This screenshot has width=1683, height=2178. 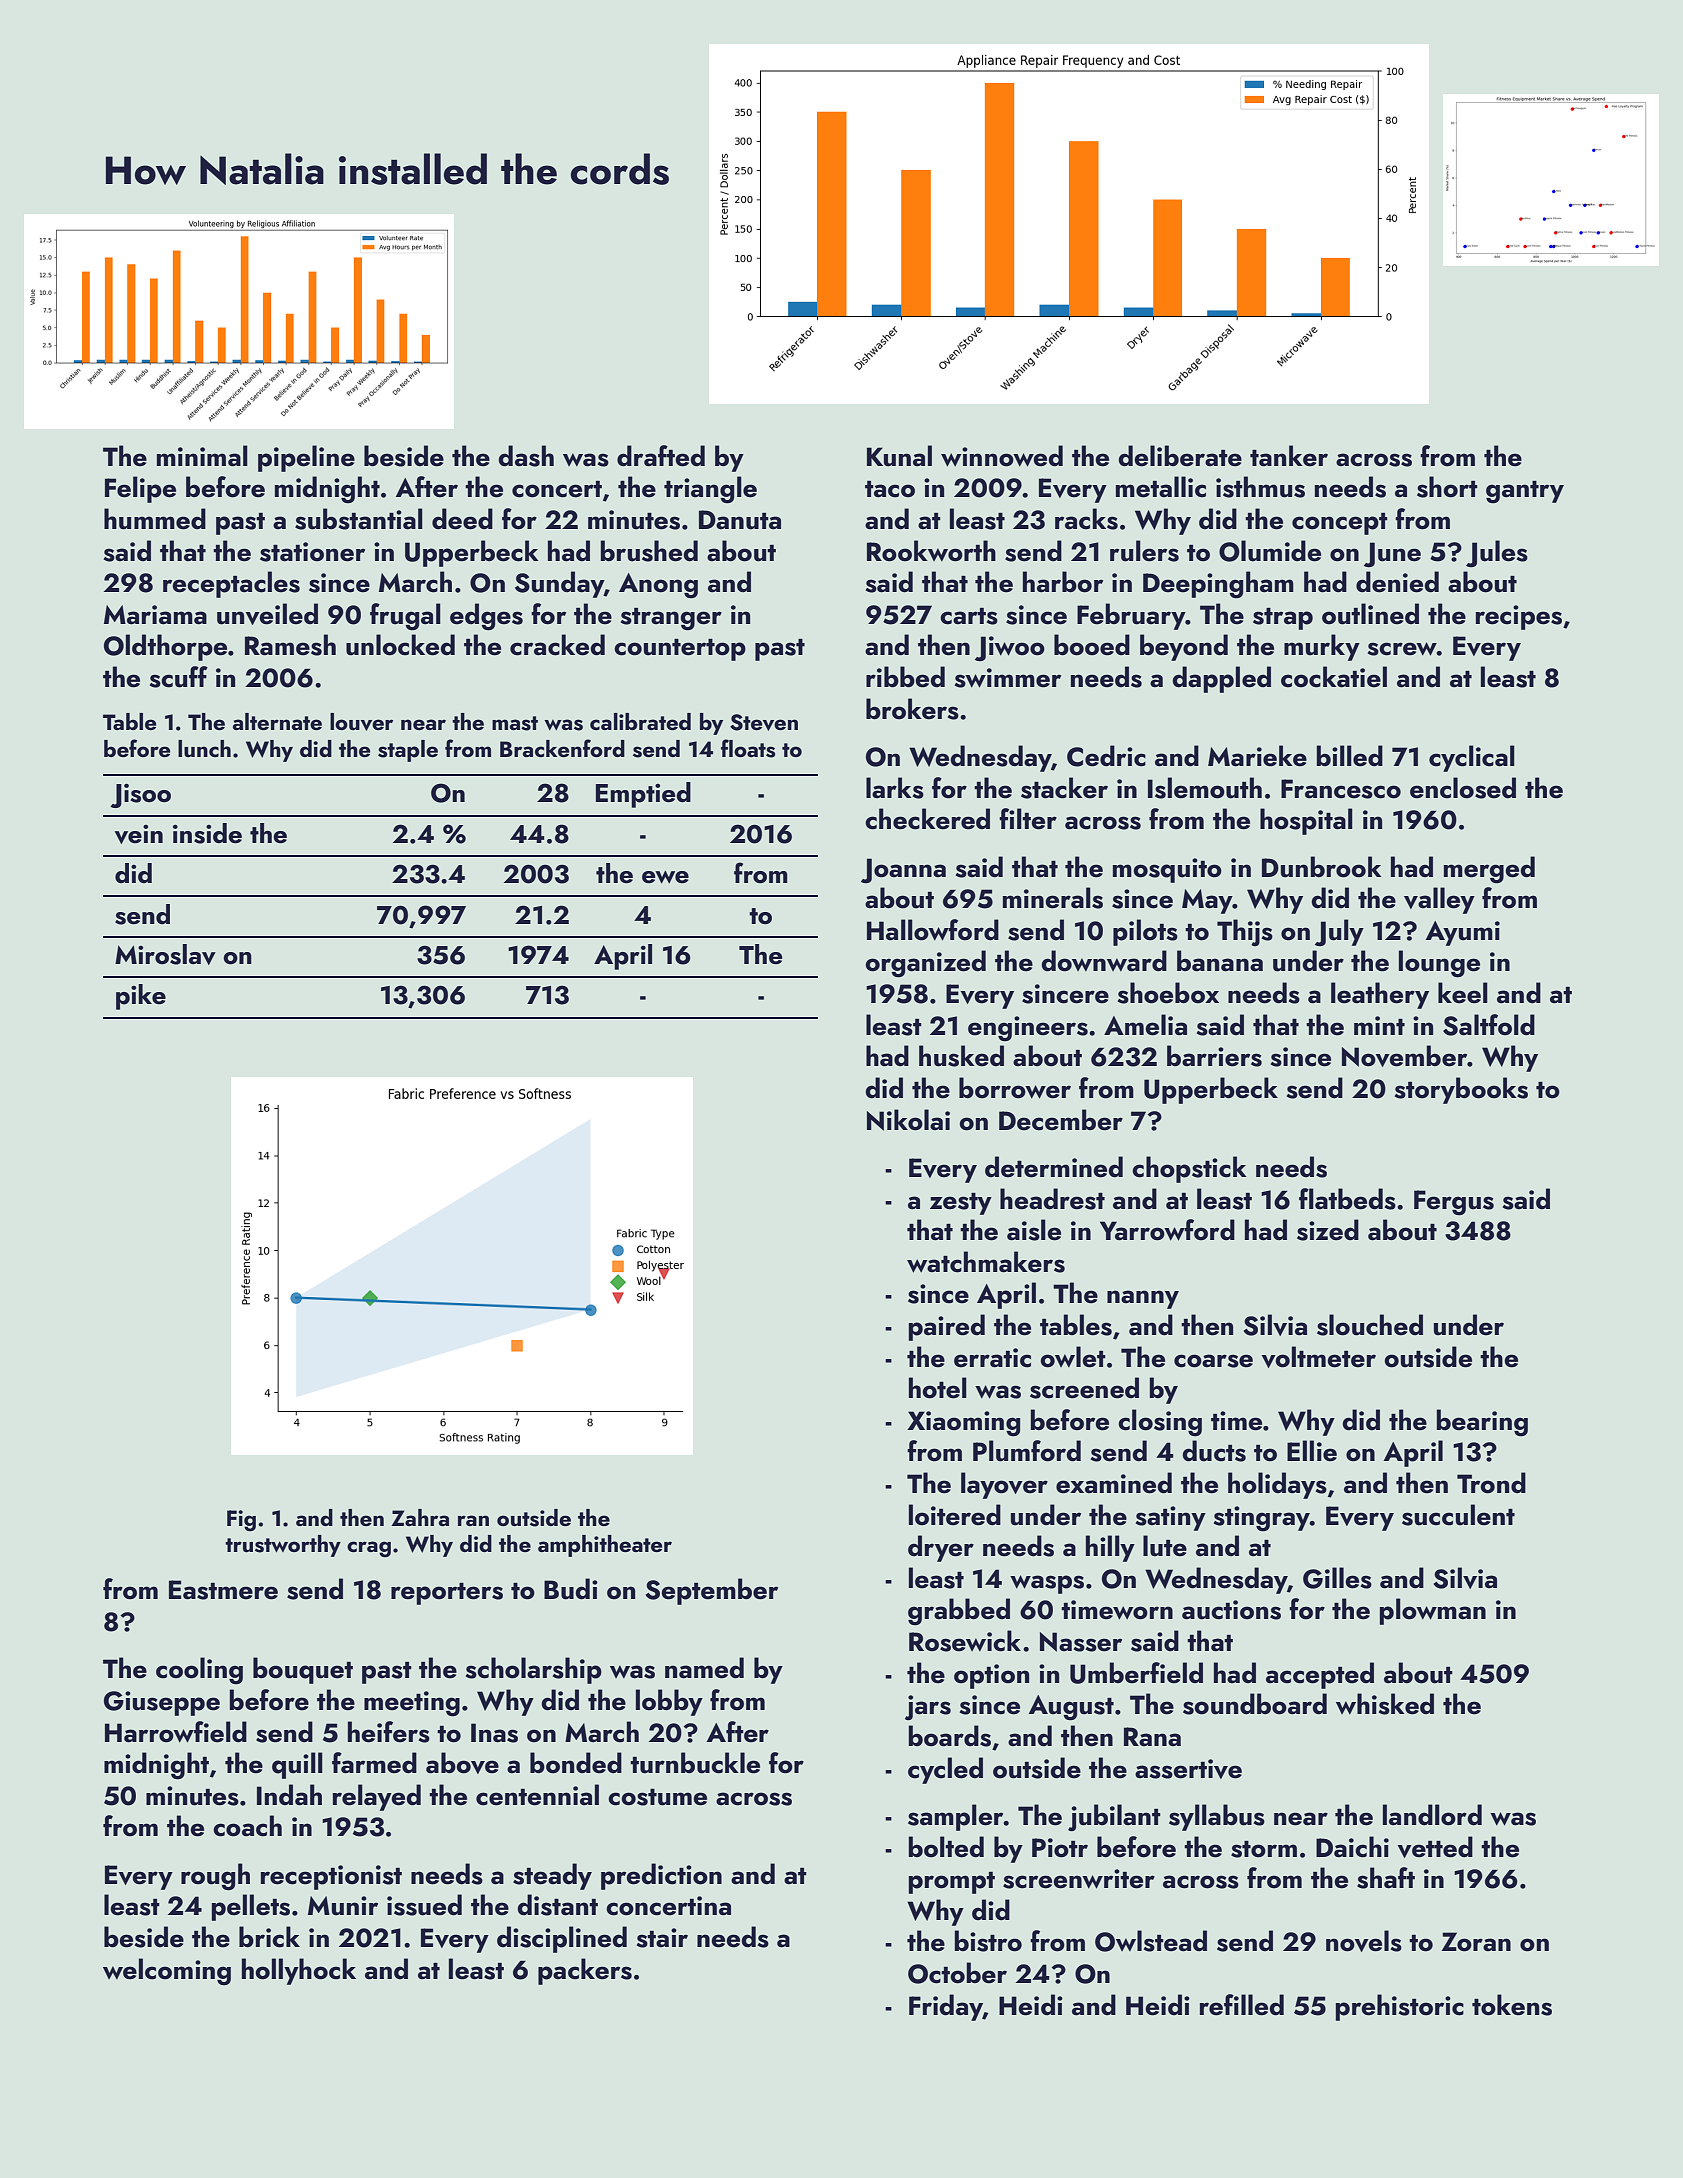 What do you see at coordinates (1461, 1090) in the screenshot?
I see `storybooks` at bounding box center [1461, 1090].
